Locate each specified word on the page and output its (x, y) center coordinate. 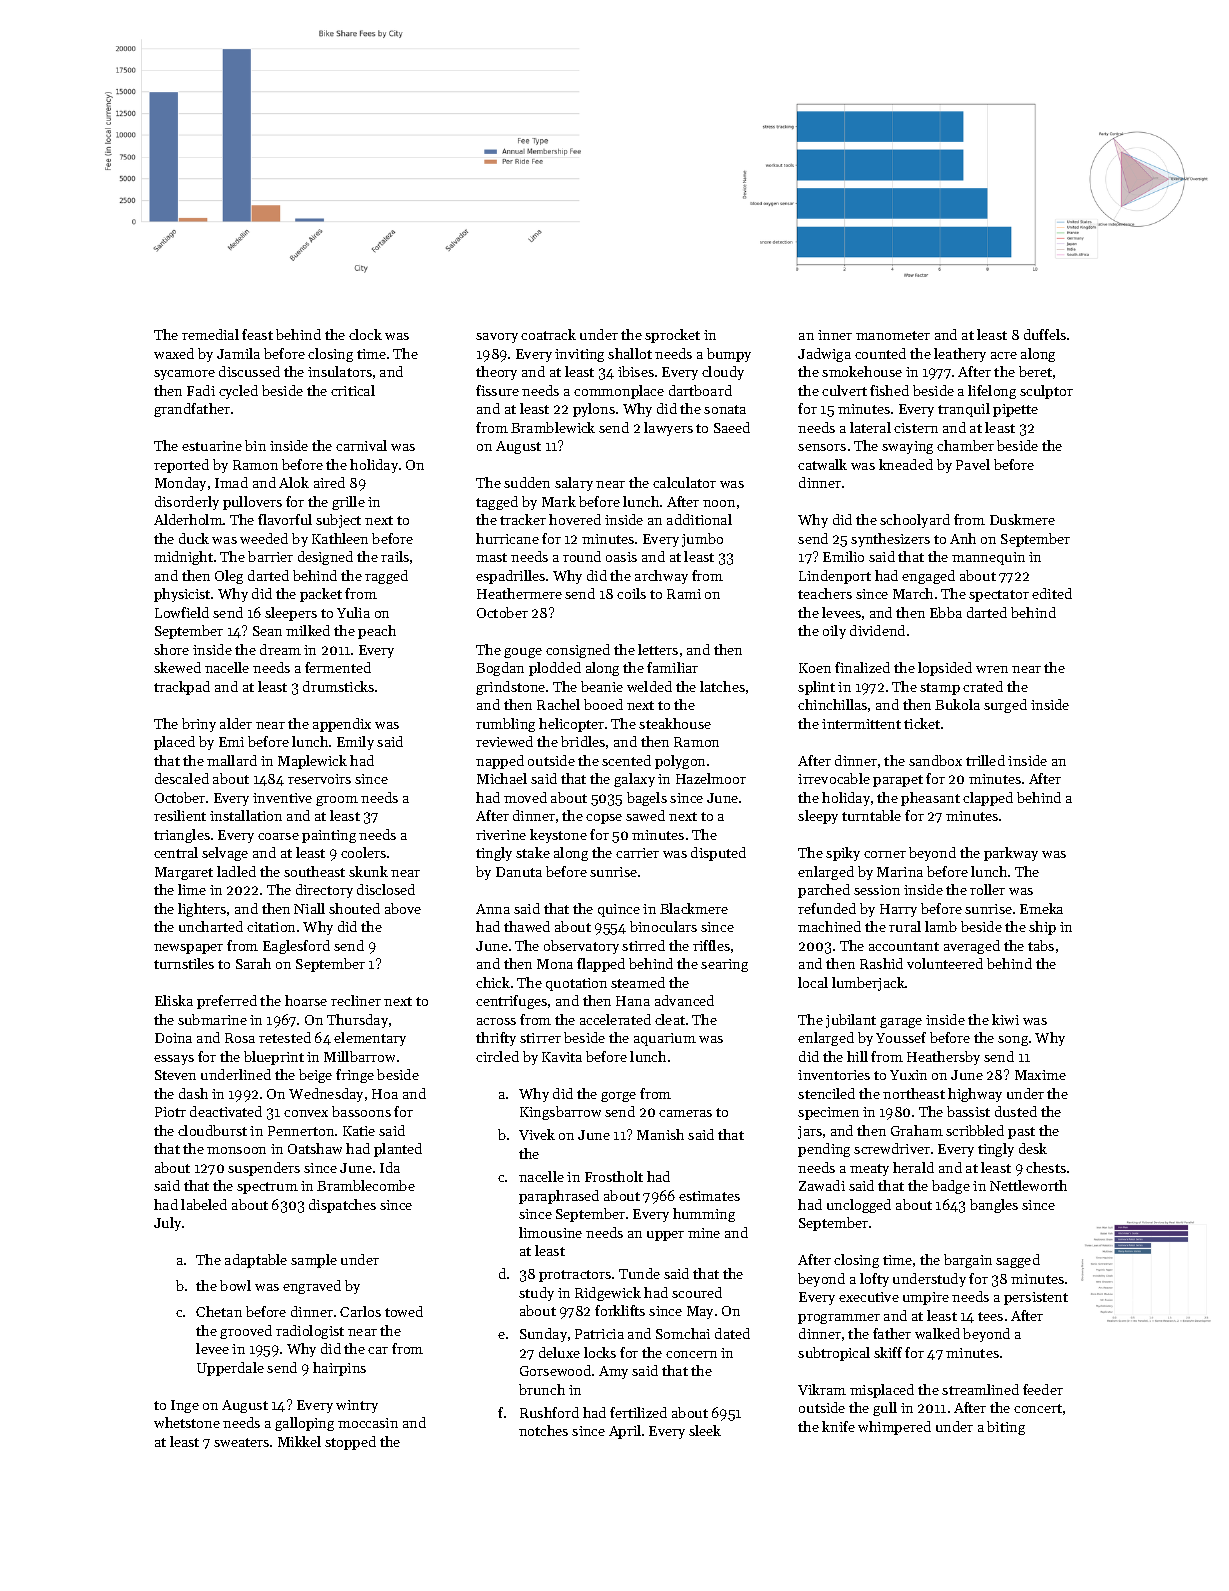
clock (365, 334)
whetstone (187, 1422)
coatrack (548, 334)
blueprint (274, 1058)
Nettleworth (1028, 1185)
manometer (893, 335)
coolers (363, 852)
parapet (898, 781)
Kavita (562, 1057)
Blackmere (694, 908)
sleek (705, 1430)
